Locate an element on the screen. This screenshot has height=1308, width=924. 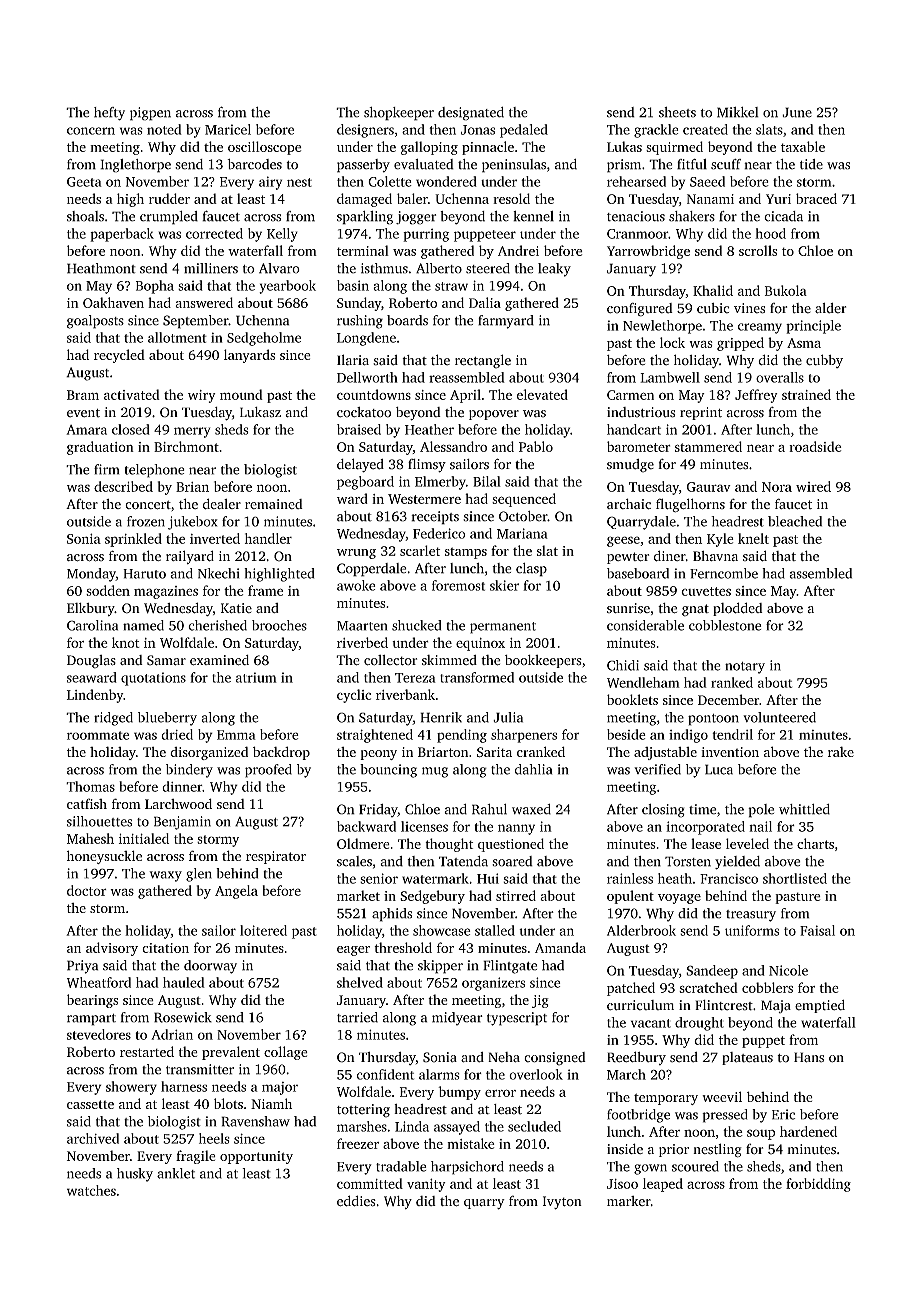
evaluated is located at coordinates (424, 164).
